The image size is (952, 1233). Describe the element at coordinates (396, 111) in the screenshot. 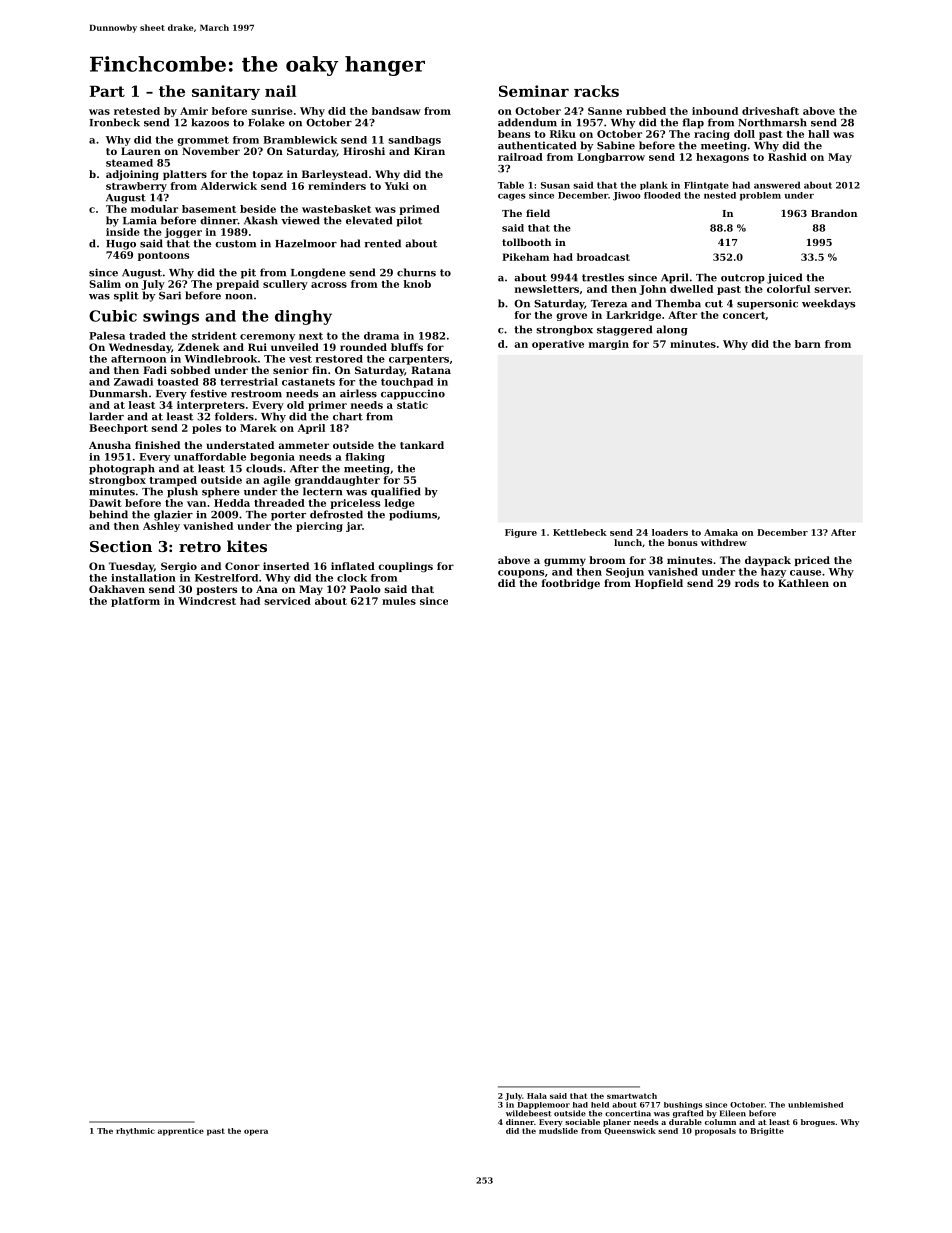

I see `bandsaw` at that location.
